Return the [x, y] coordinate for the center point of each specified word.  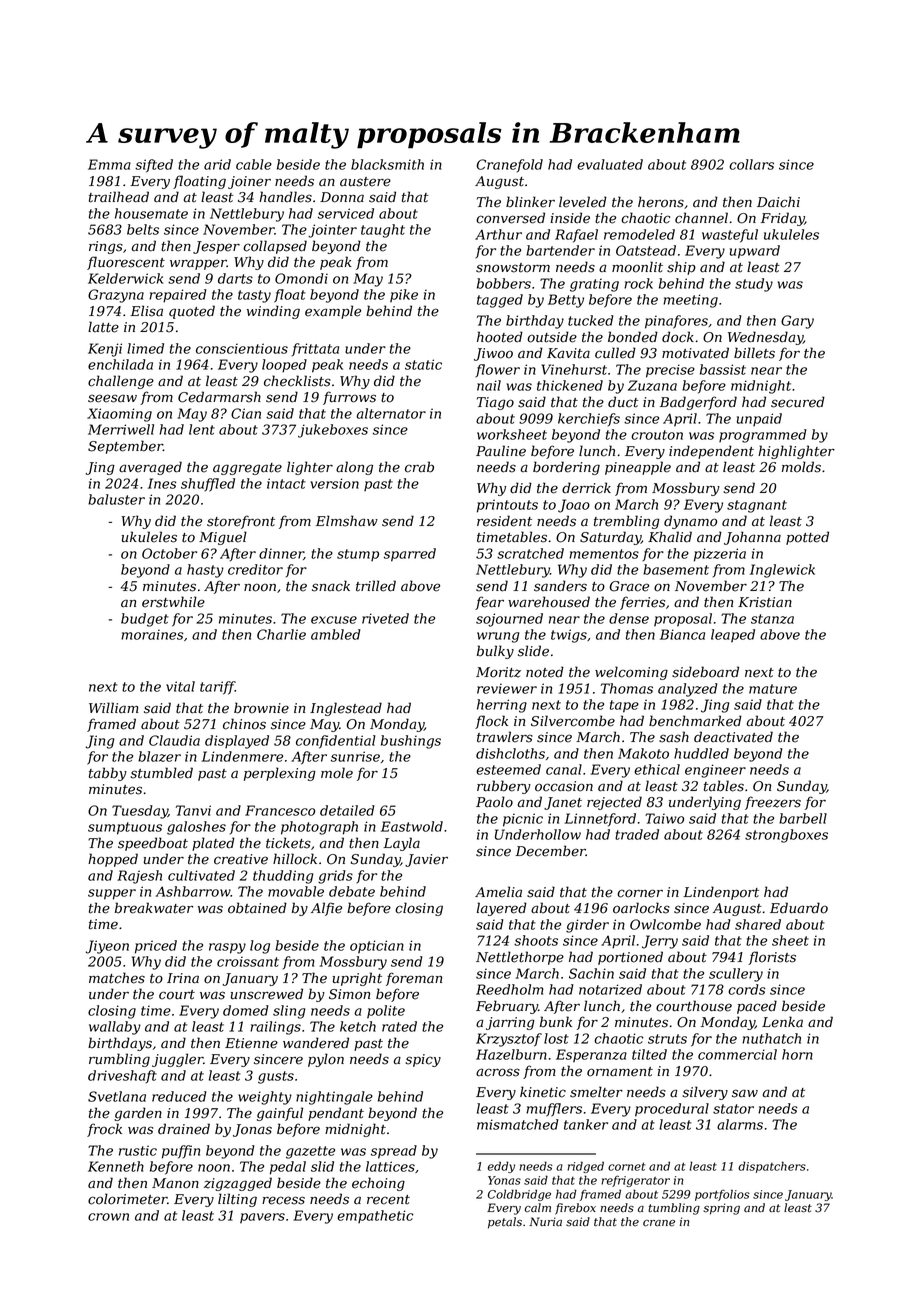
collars [751, 164]
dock [678, 337]
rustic [138, 1150]
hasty [205, 571]
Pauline [501, 451]
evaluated [610, 164]
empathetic [375, 1216]
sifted [154, 166]
